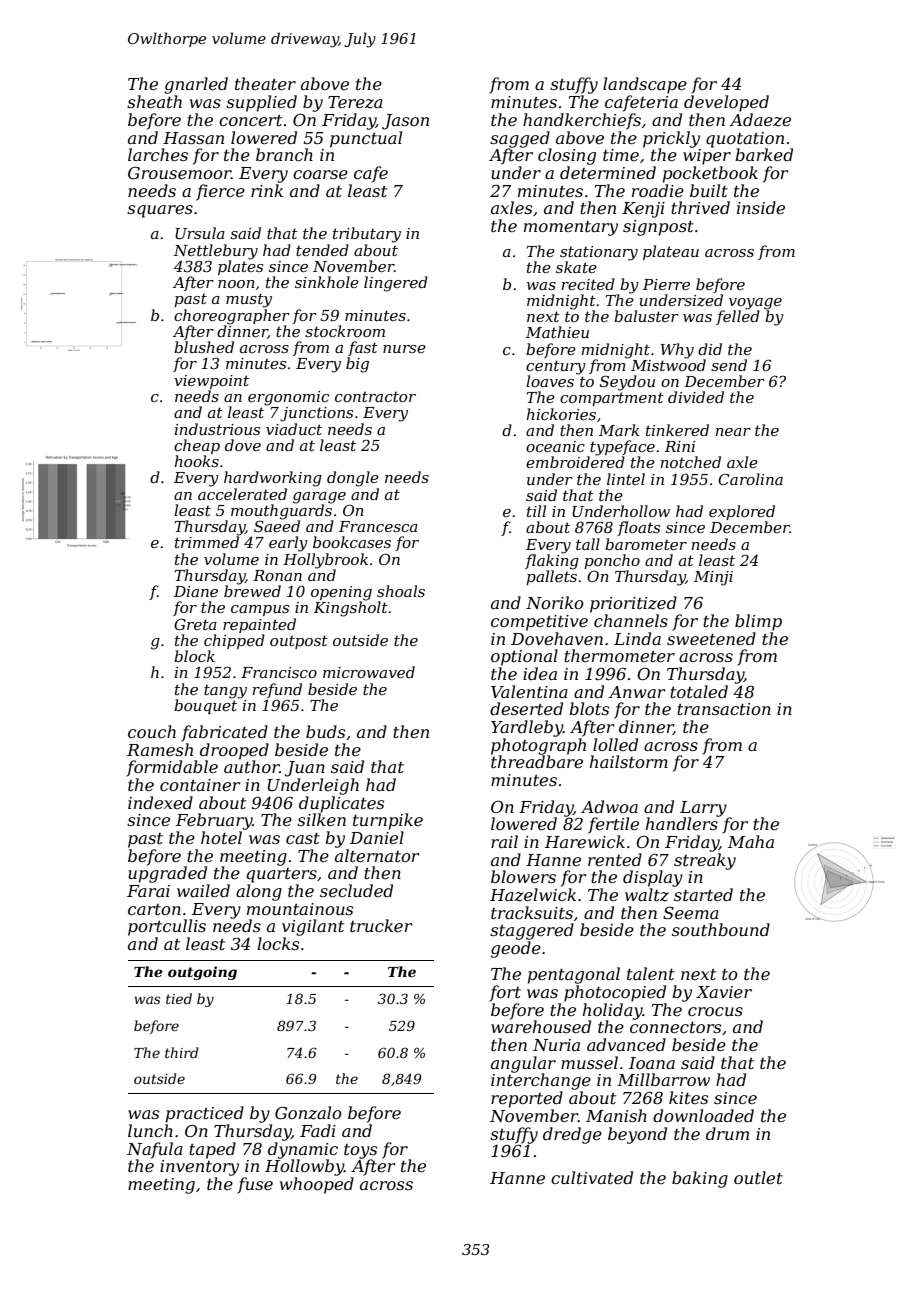 The height and width of the screenshot is (1311, 924). Describe the element at coordinates (234, 641) in the screenshot. I see `chipped` at that location.
